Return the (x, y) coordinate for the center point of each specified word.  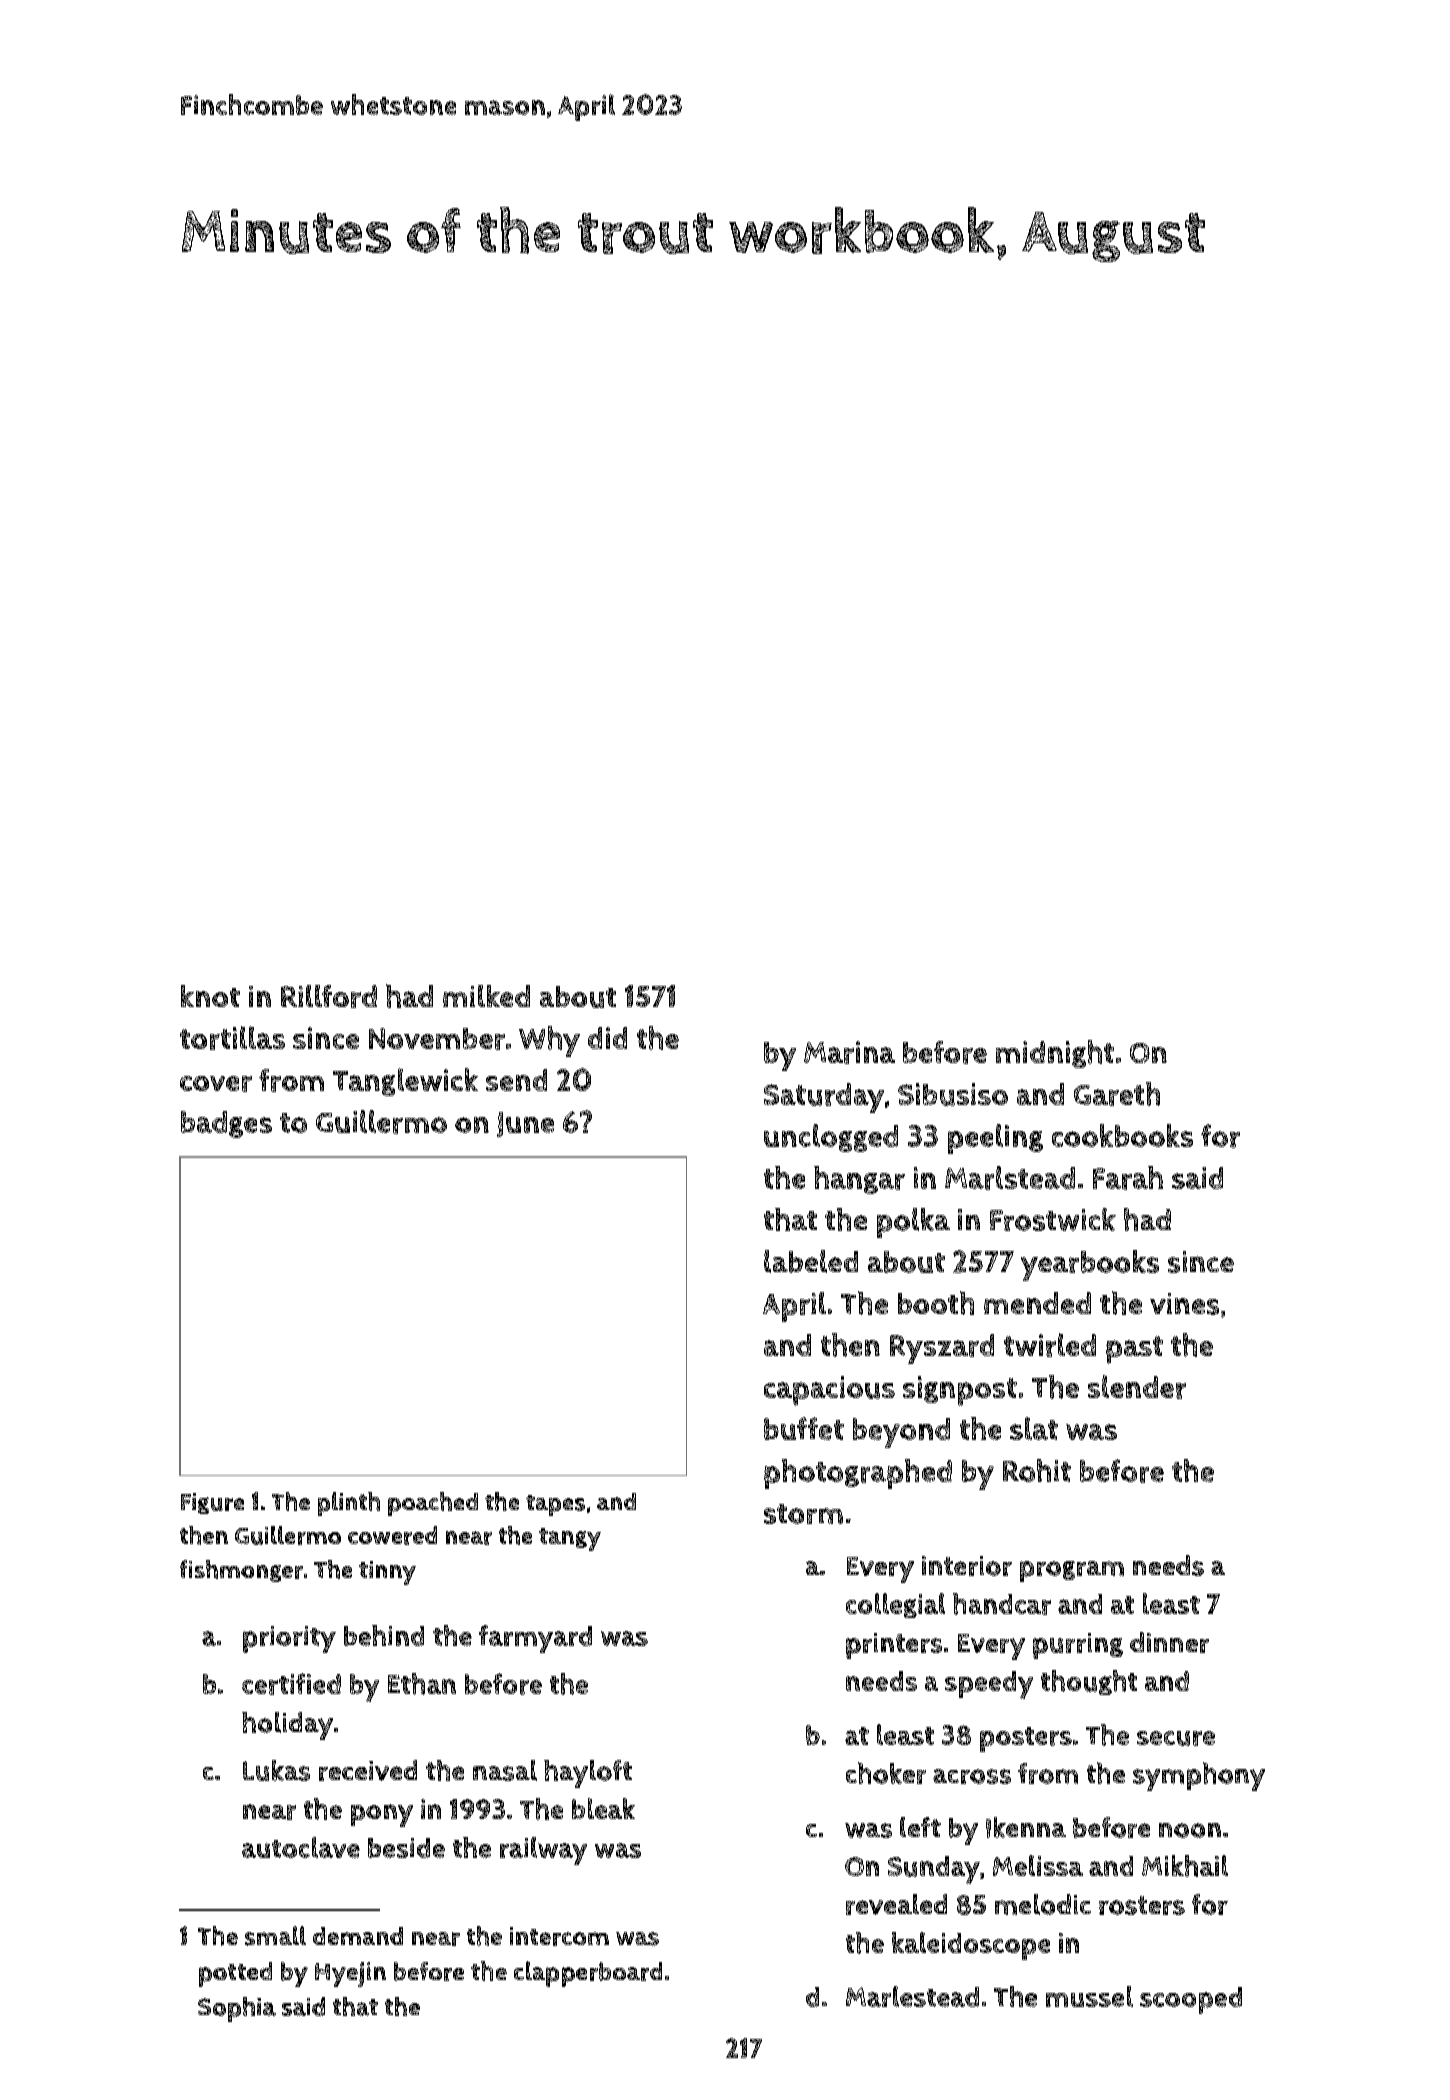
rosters (1142, 1905)
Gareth (1117, 1094)
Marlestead (912, 1996)
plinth (349, 1504)
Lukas (276, 1770)
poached (433, 1504)
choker (886, 1773)
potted (235, 1974)
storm (803, 1514)
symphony (1199, 1776)
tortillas (232, 1038)
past (1134, 1350)
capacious (829, 1391)
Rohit (1037, 1470)
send (516, 1080)
